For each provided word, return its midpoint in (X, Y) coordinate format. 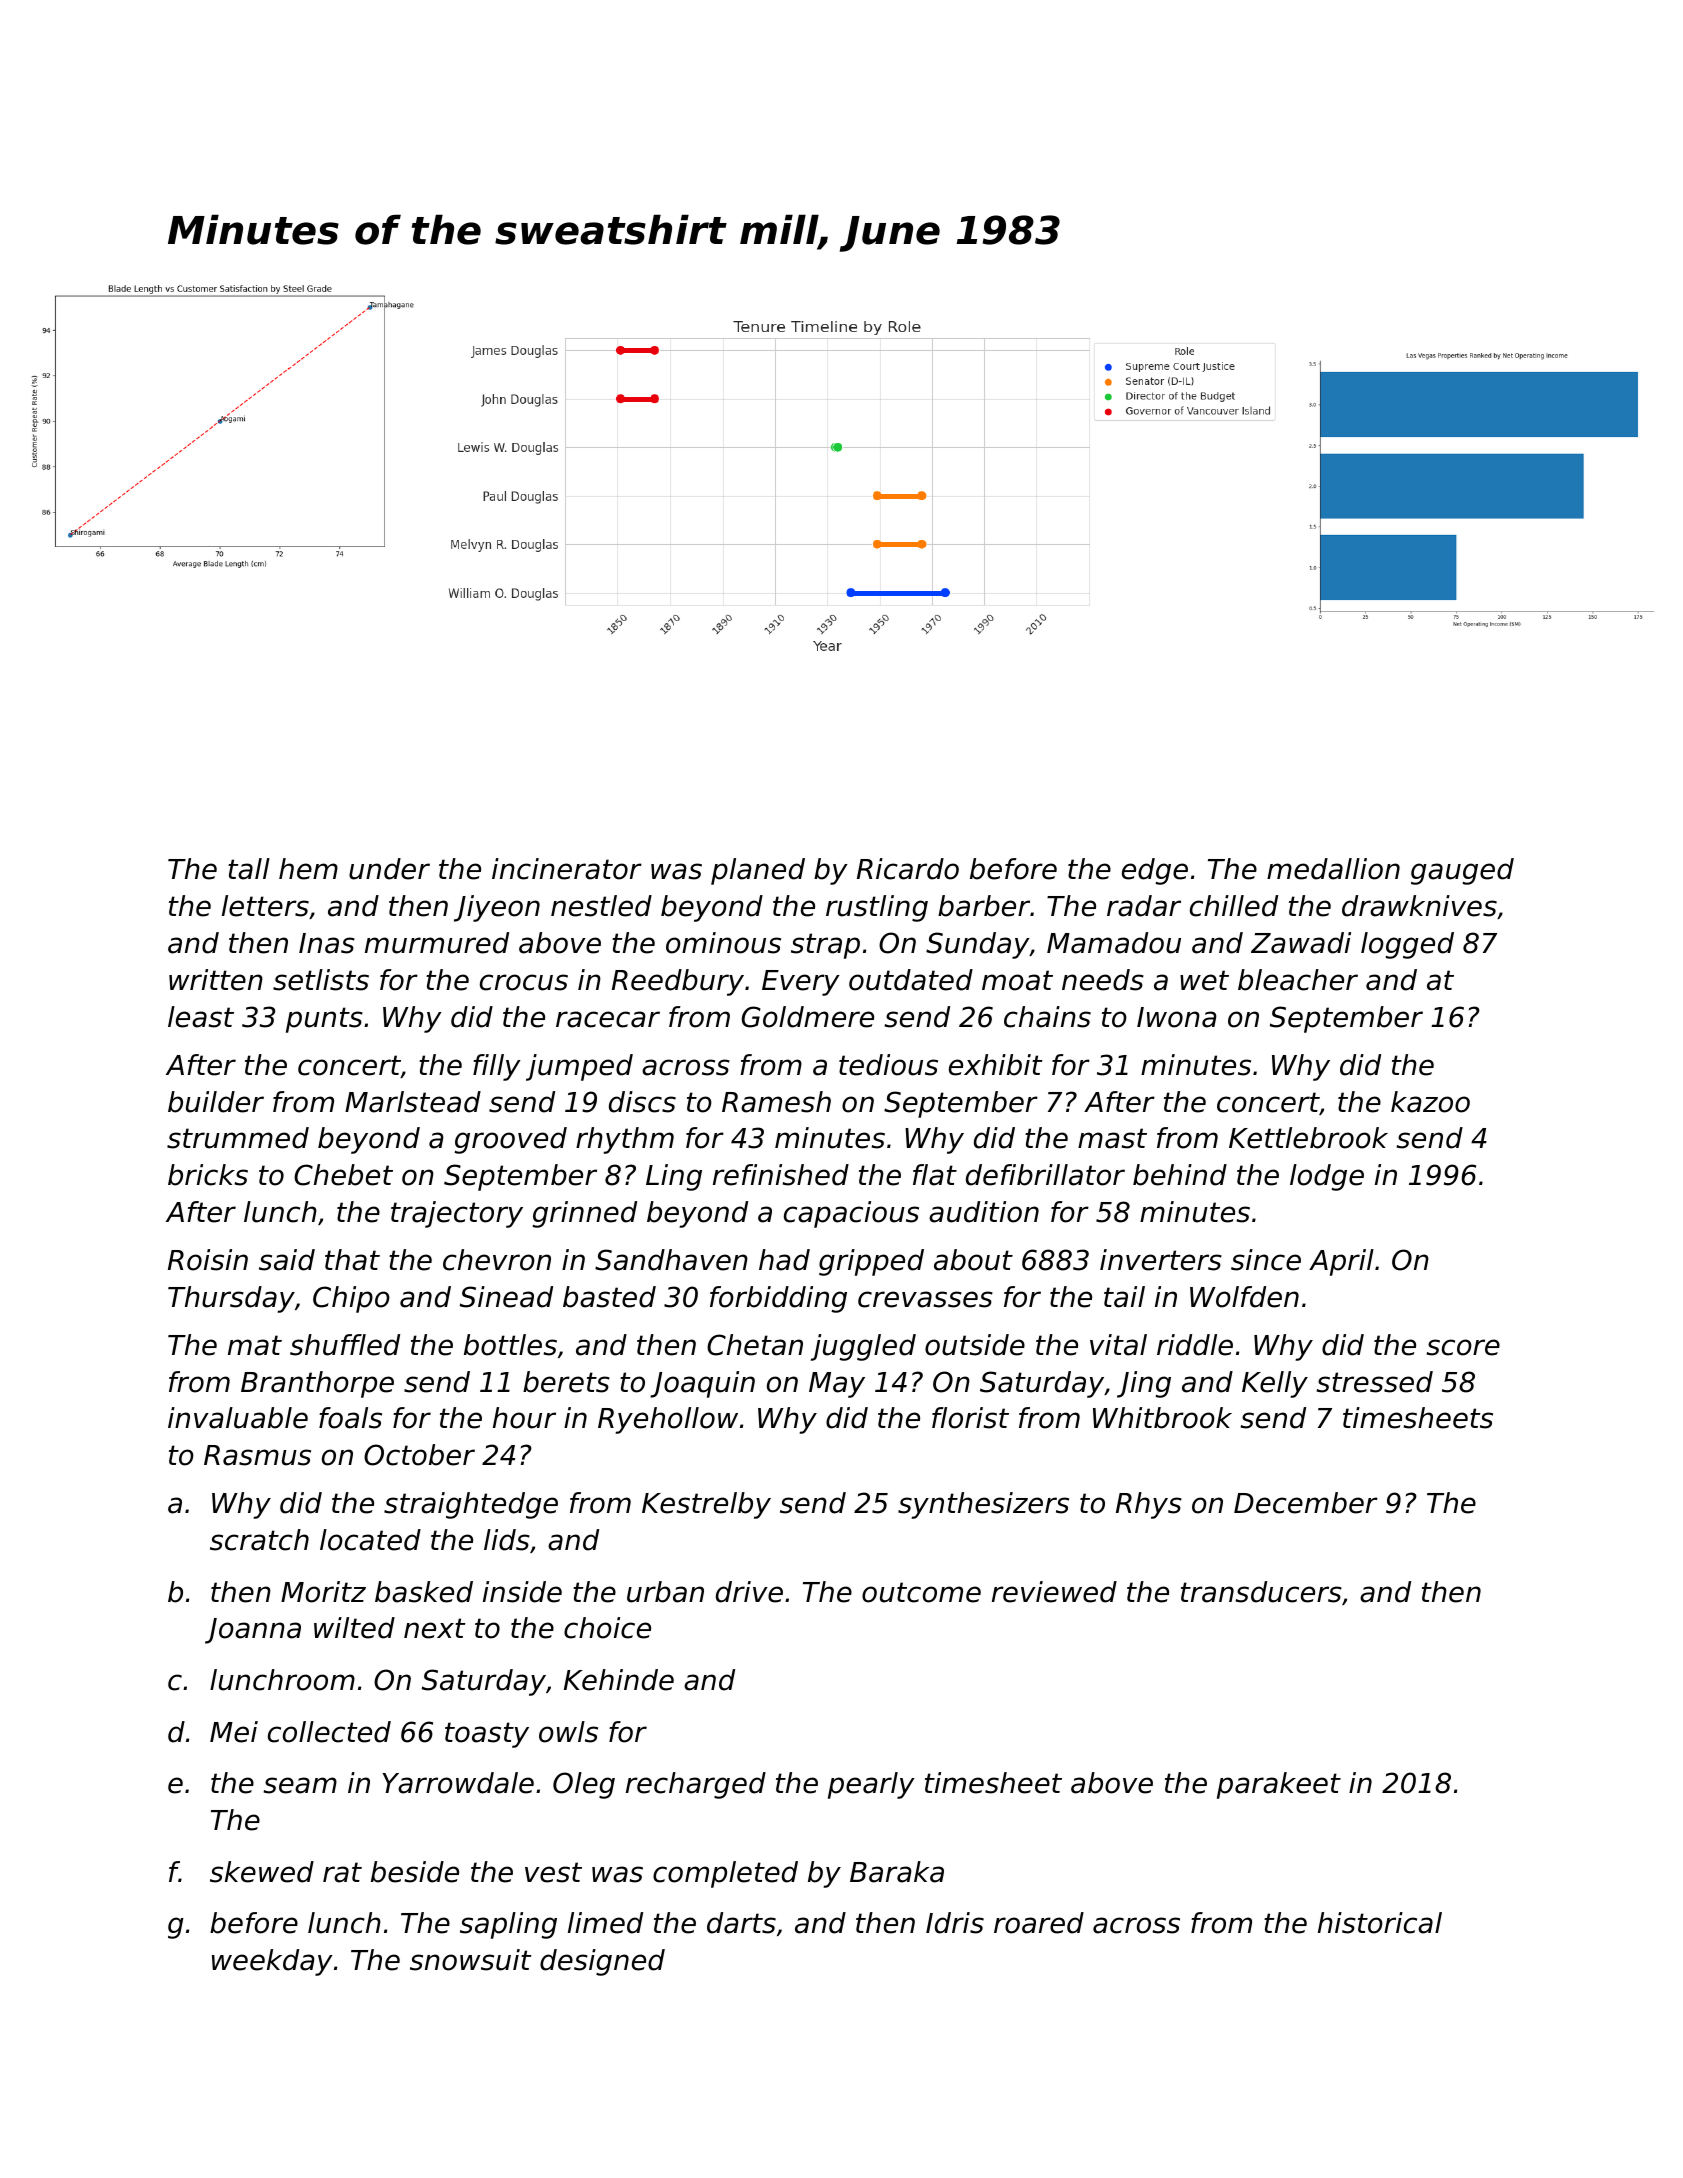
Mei (234, 1732)
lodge (1327, 1177)
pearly (871, 1785)
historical (1380, 1923)
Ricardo (908, 869)
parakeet (1279, 1785)
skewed (262, 1872)
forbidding (778, 1299)
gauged (1462, 871)
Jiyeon (497, 908)
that (352, 1260)
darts (741, 1923)
